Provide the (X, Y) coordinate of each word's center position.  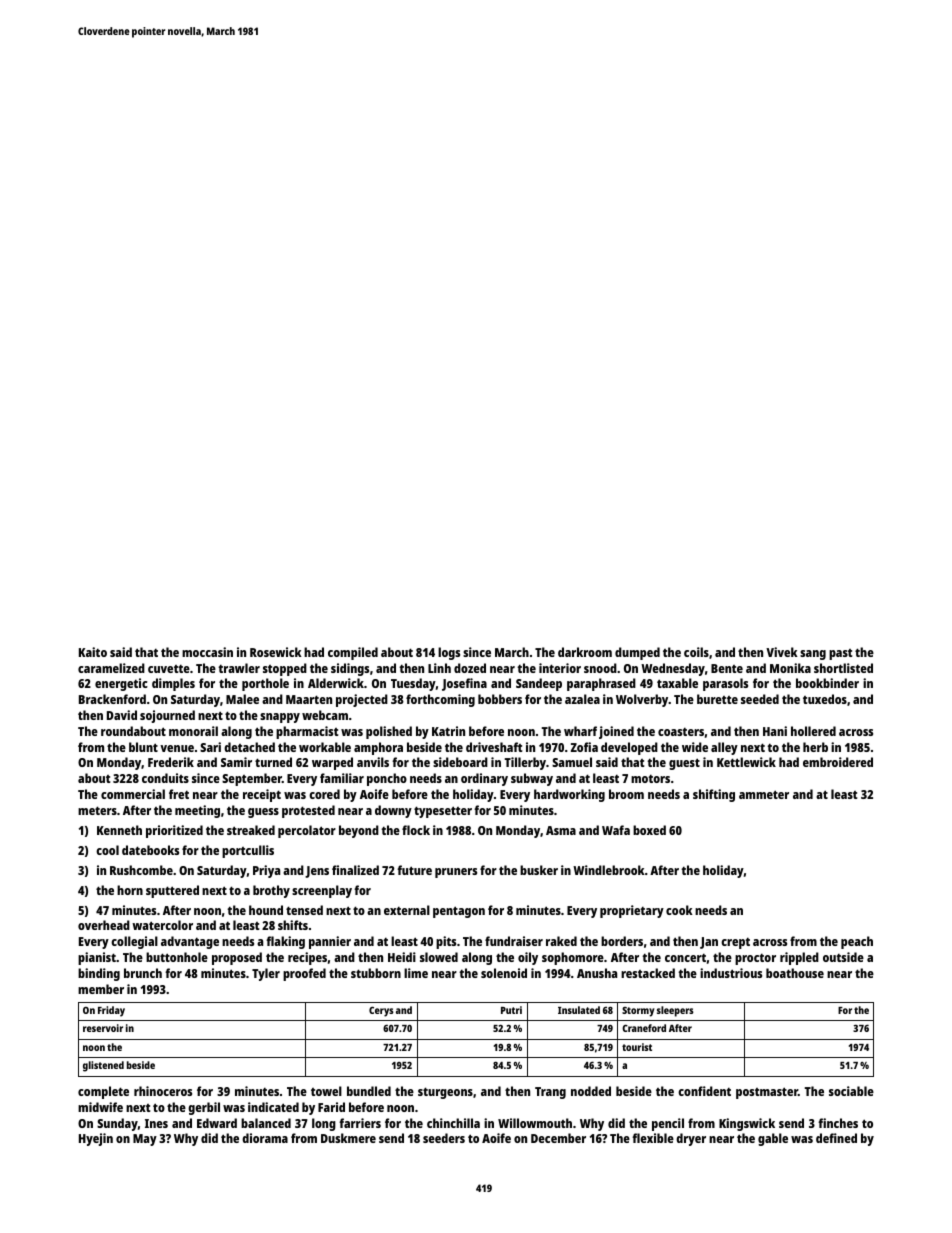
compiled (353, 653)
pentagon (459, 912)
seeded (760, 699)
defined (836, 1138)
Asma (561, 830)
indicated (273, 1107)
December (558, 1138)
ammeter (764, 794)
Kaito (93, 652)
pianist (97, 958)
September (252, 779)
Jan (709, 943)
